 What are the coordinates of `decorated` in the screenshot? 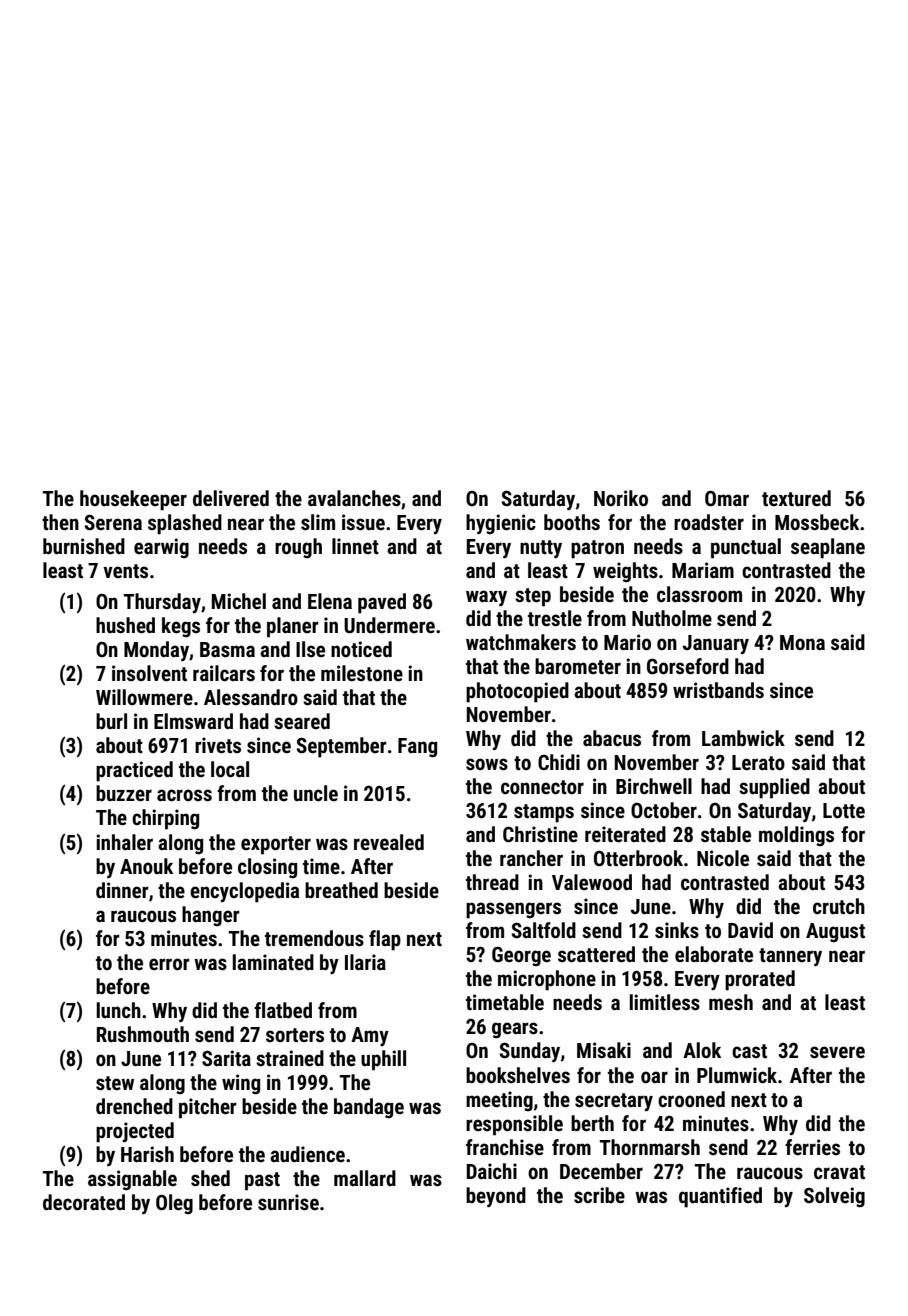 It's located at (84, 1202).
